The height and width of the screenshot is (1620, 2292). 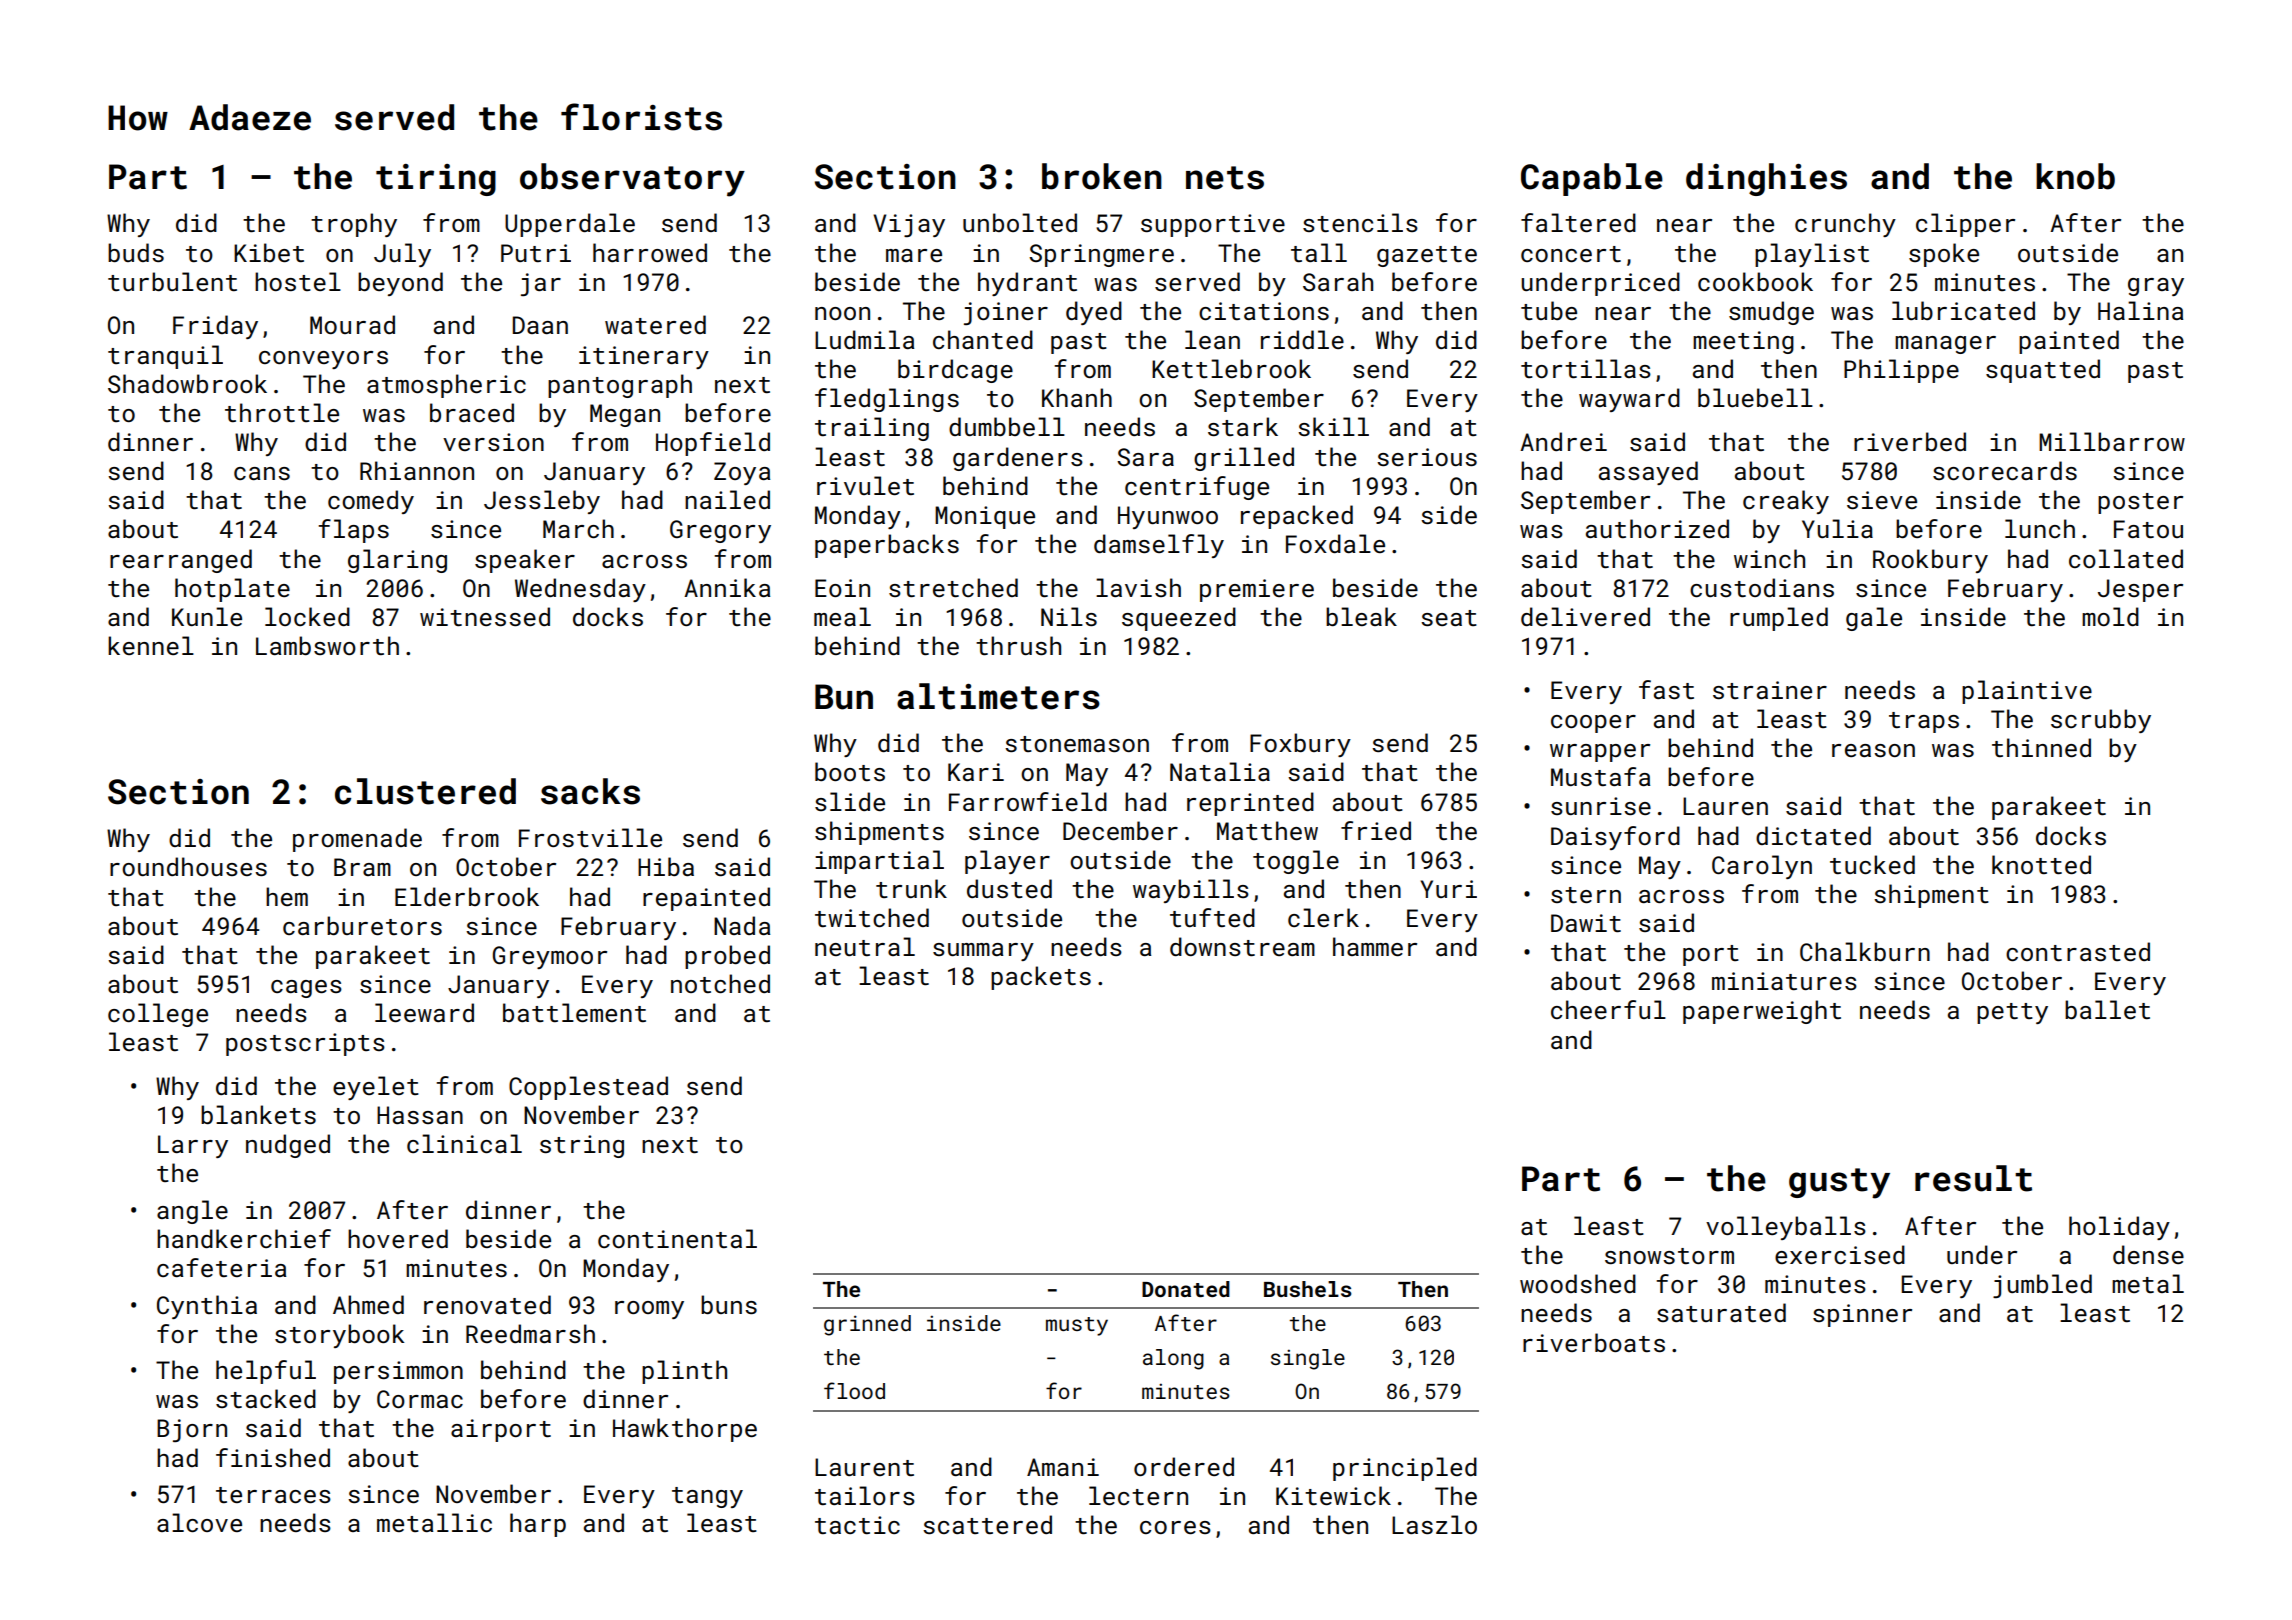 What do you see at coordinates (1434, 1524) in the screenshot?
I see `Laszlo` at bounding box center [1434, 1524].
